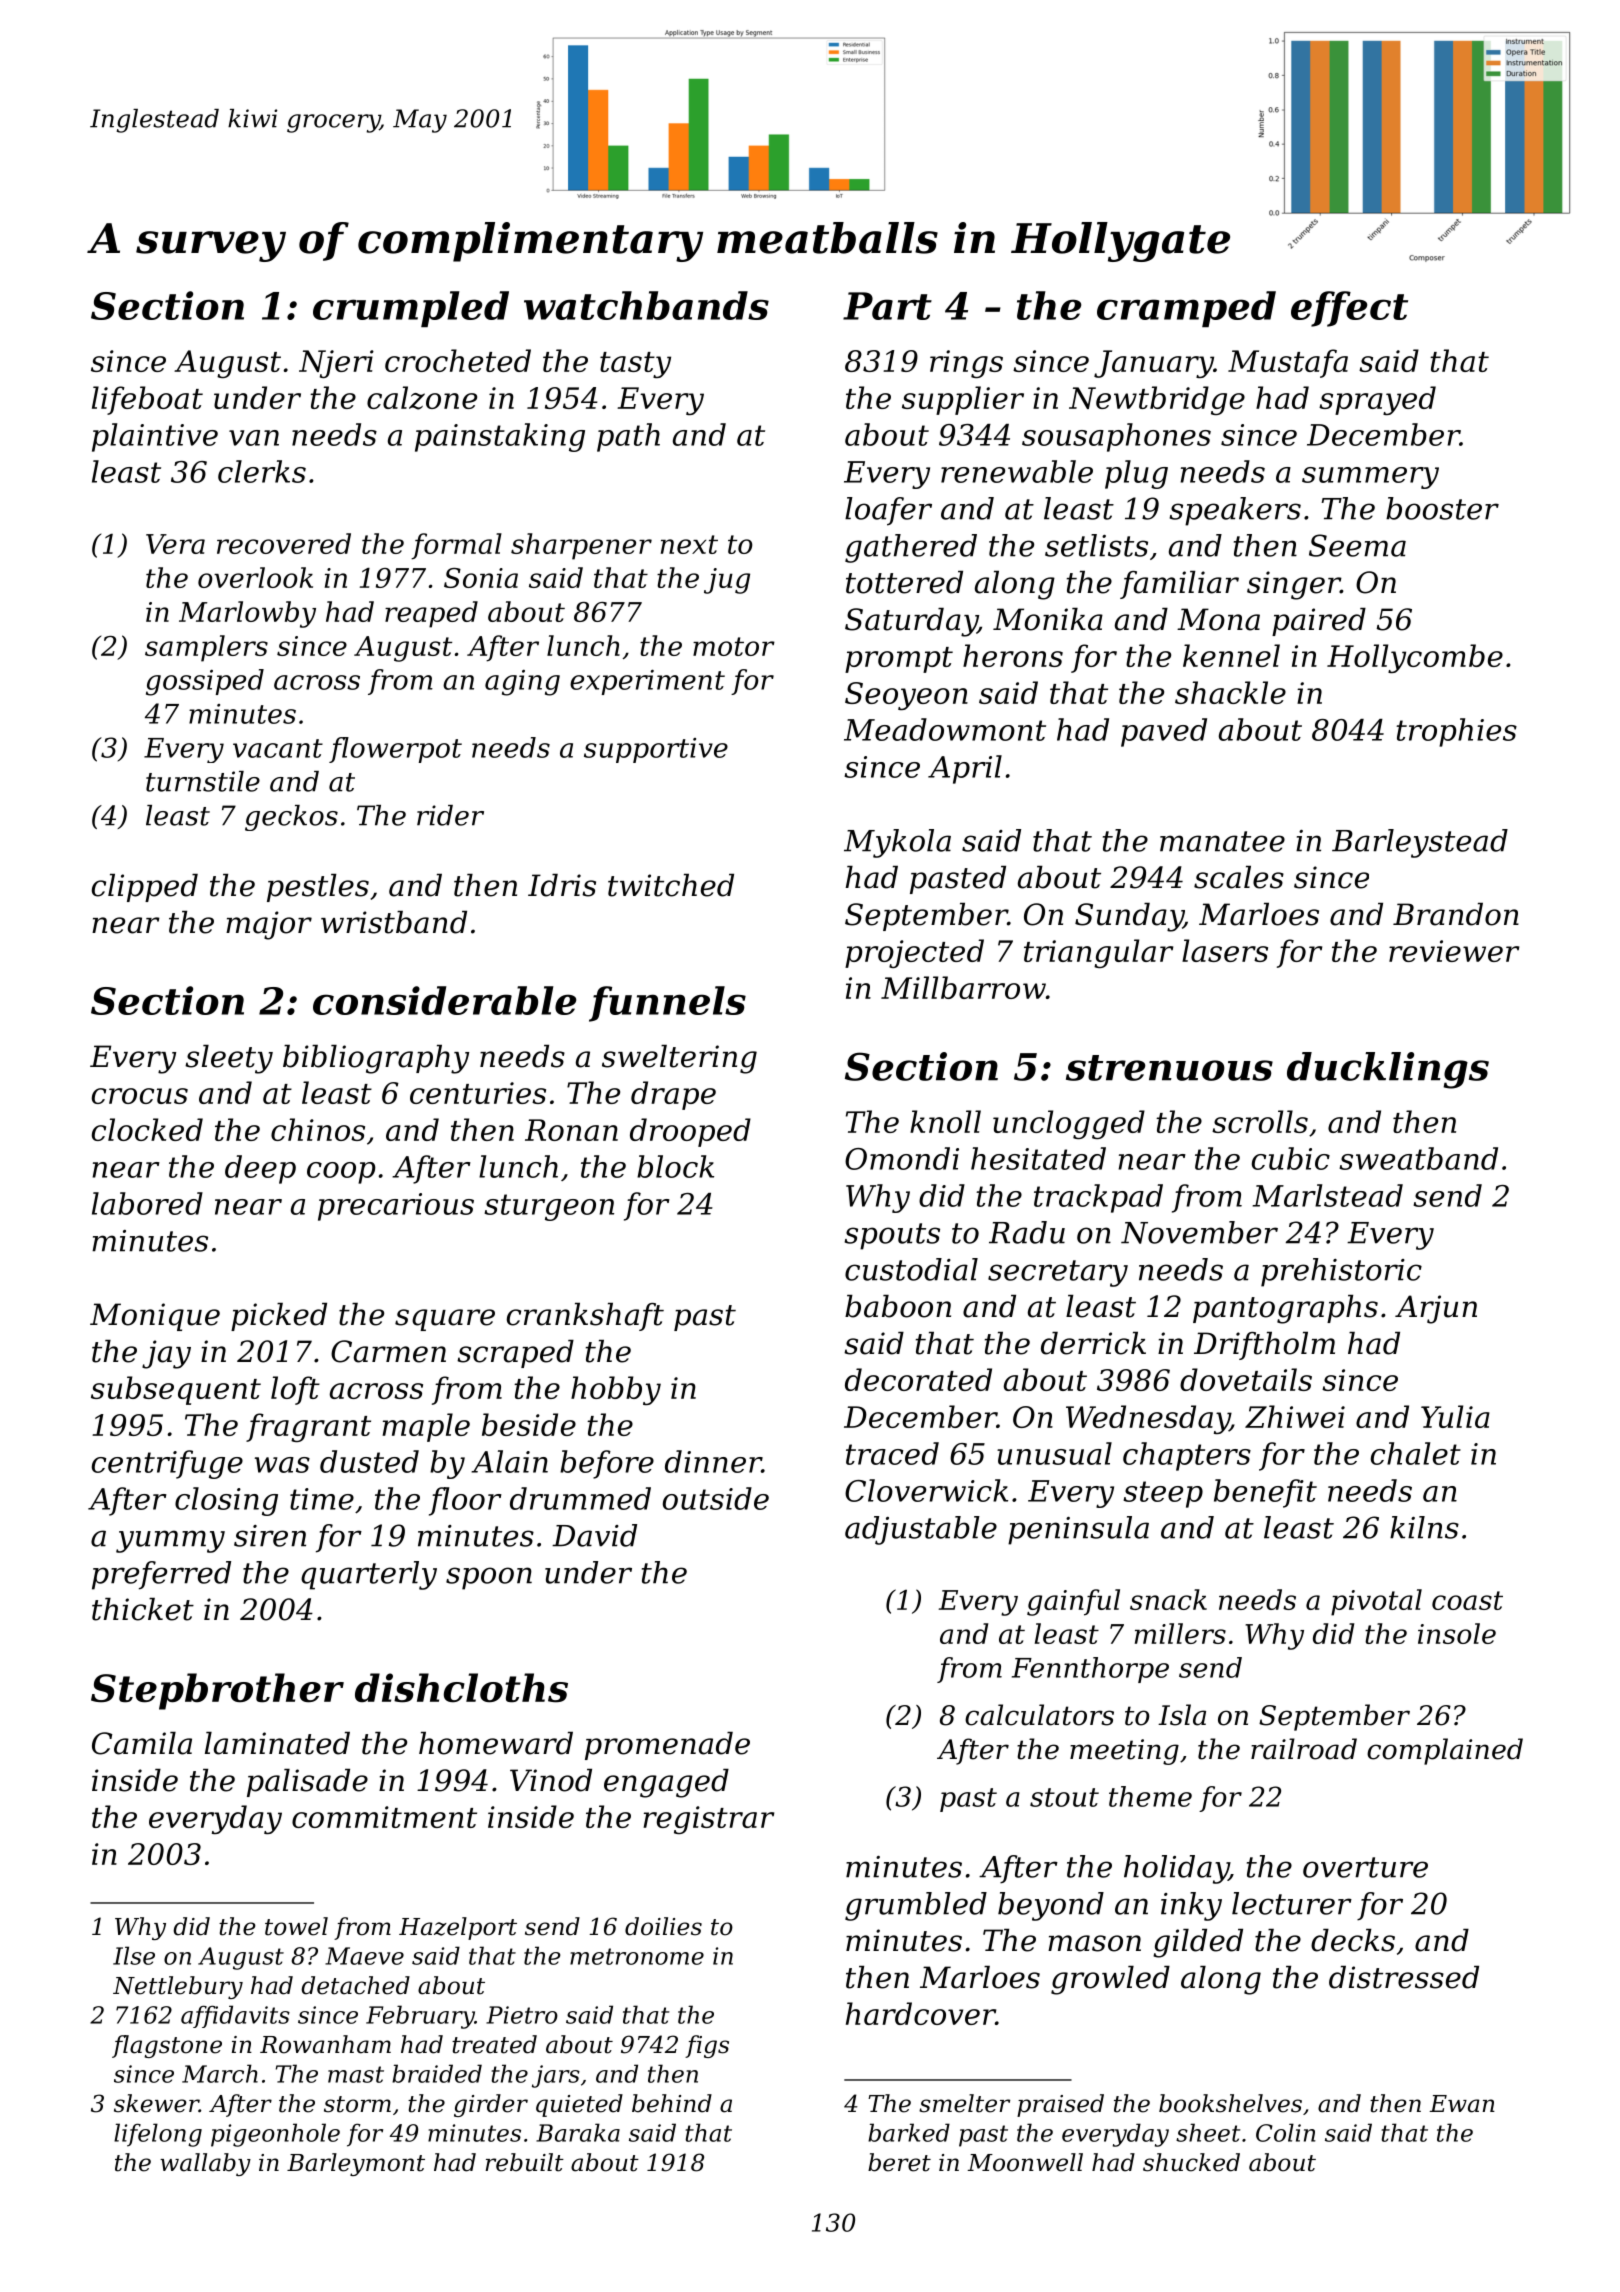 Image resolution: width=1620 pixels, height=2292 pixels. What do you see at coordinates (411, 309) in the screenshot?
I see `crumpled` at bounding box center [411, 309].
